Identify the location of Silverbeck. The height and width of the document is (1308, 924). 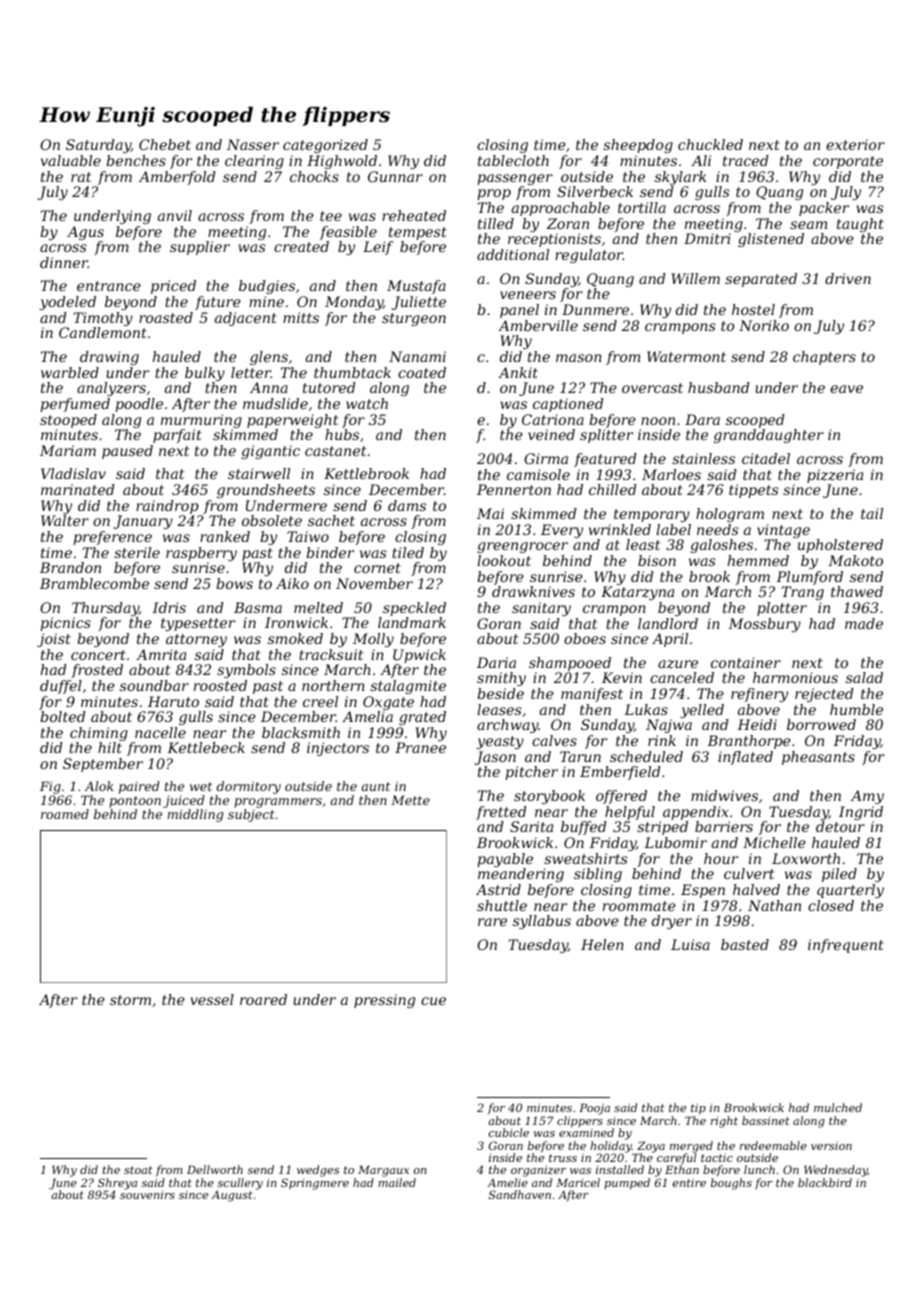
(595, 191).
